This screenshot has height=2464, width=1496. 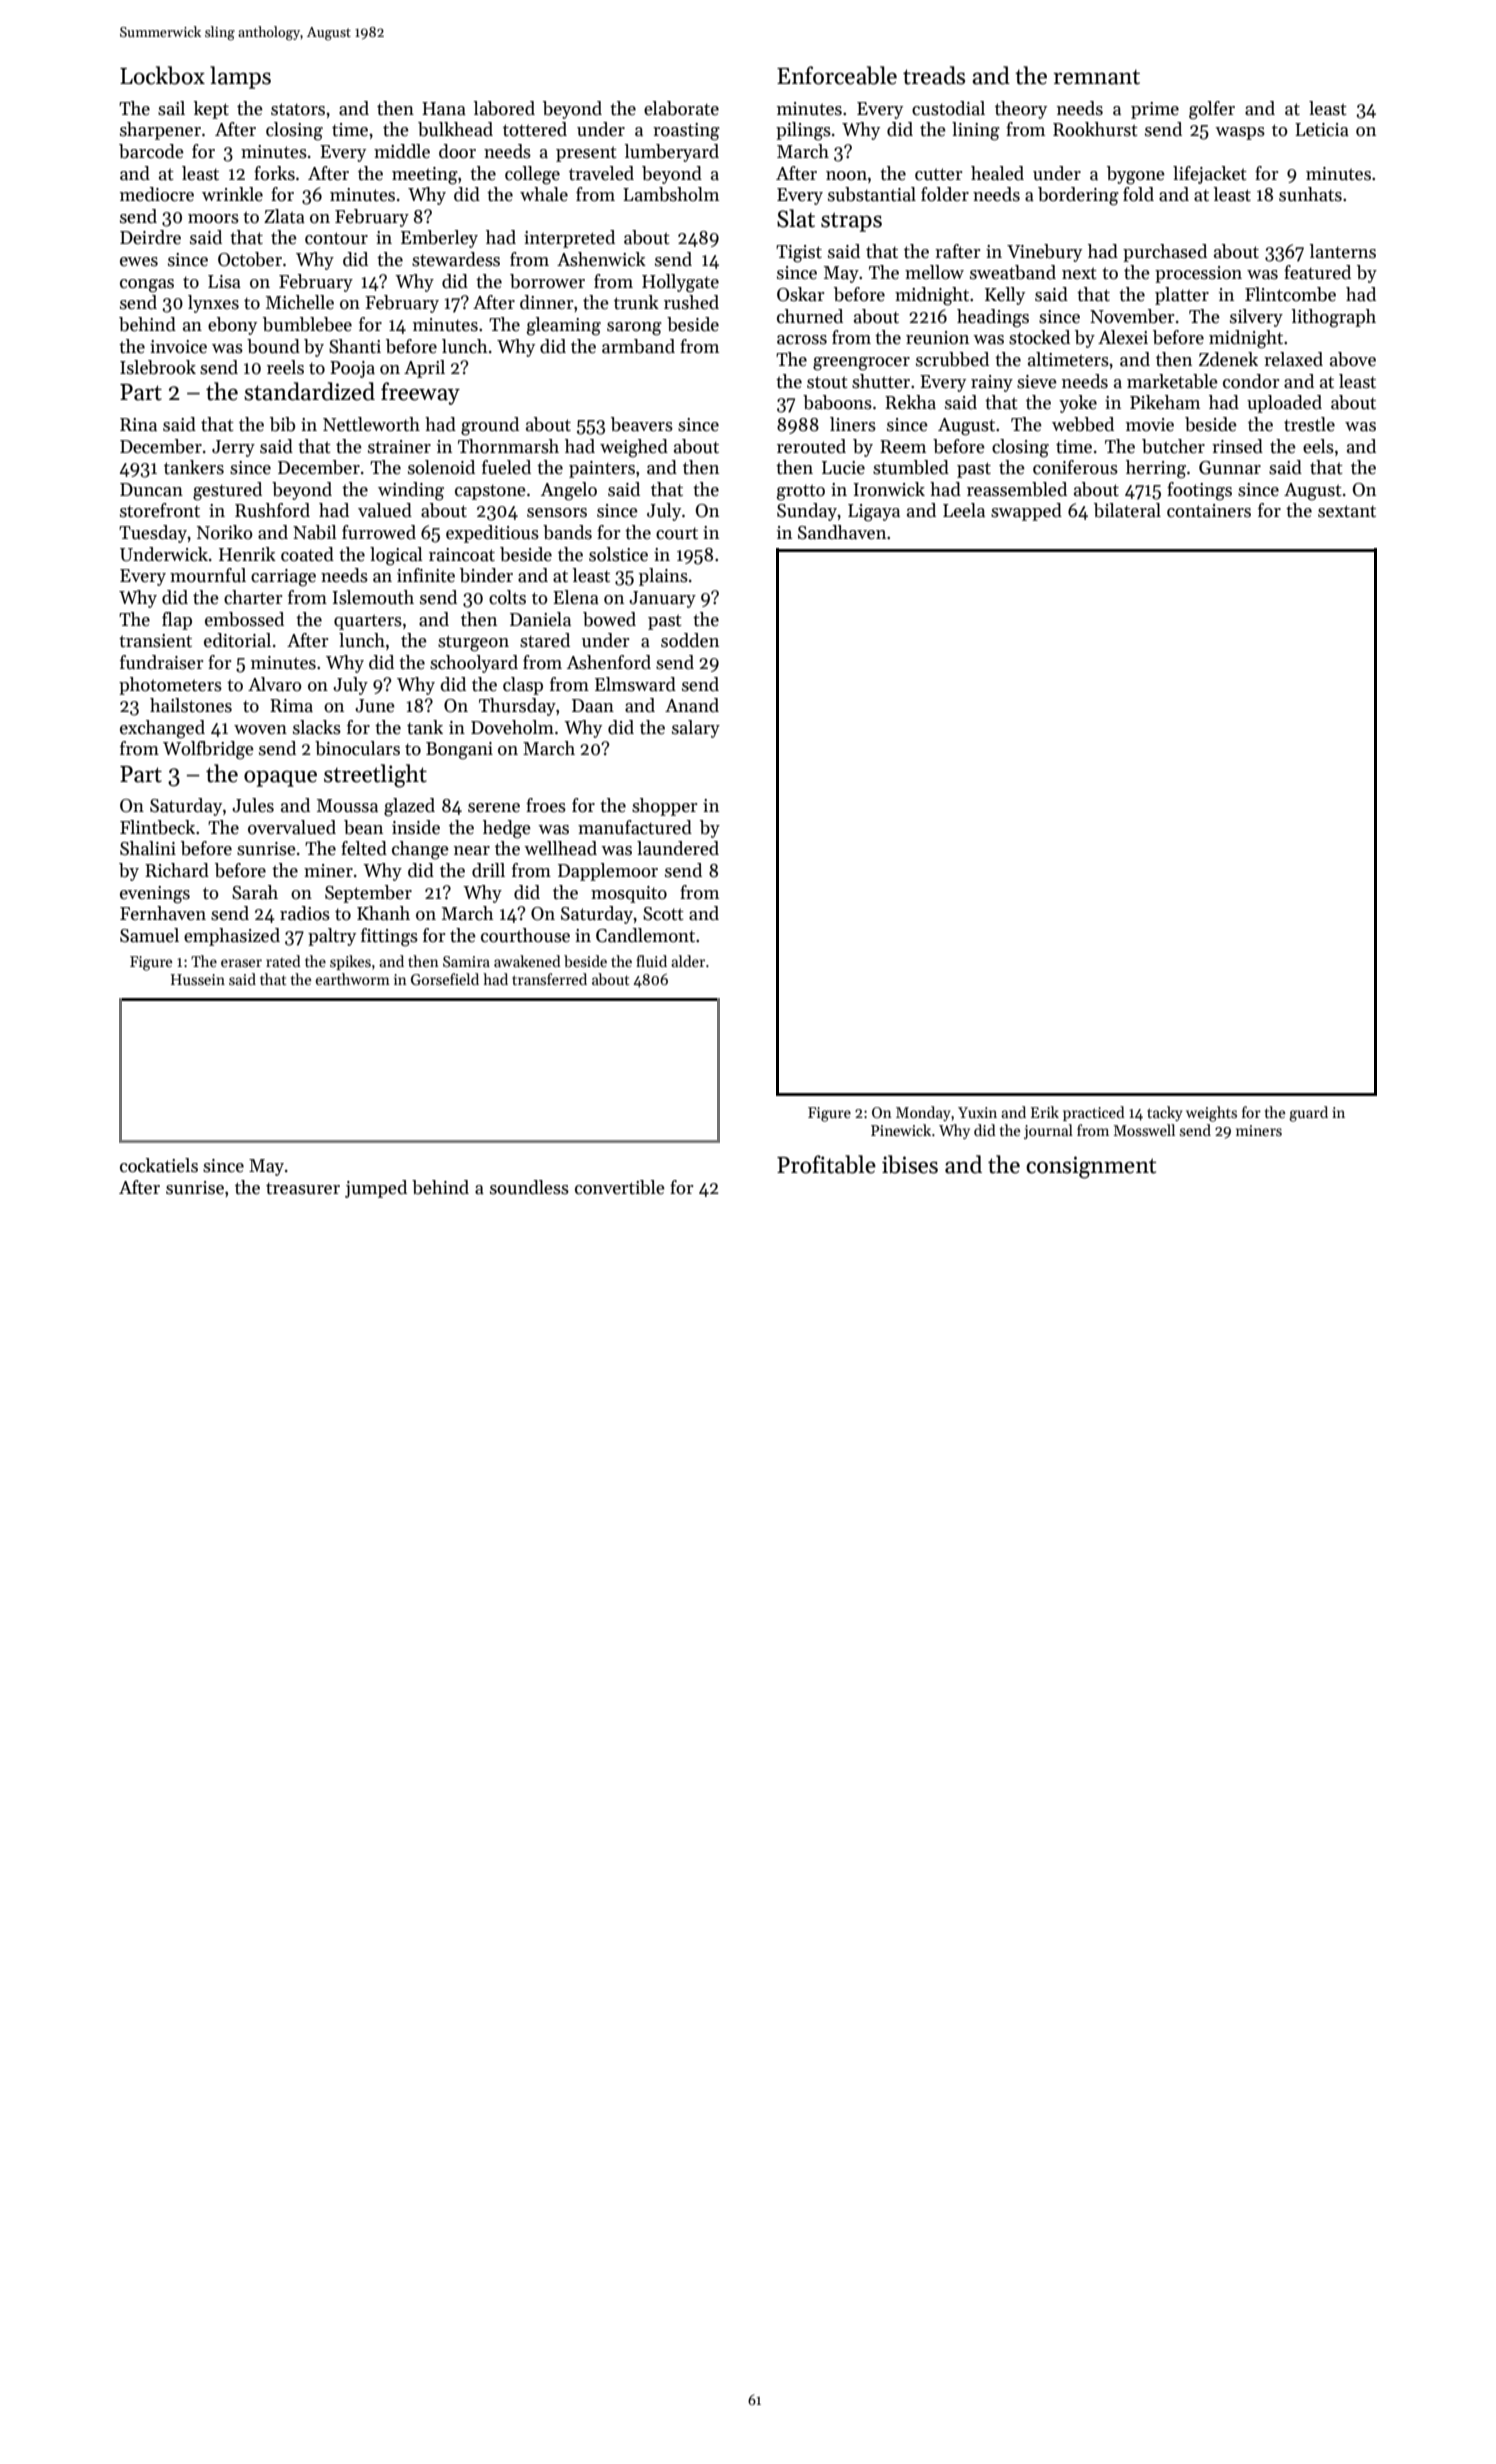 What do you see at coordinates (546, 805) in the screenshot?
I see `froes` at bounding box center [546, 805].
